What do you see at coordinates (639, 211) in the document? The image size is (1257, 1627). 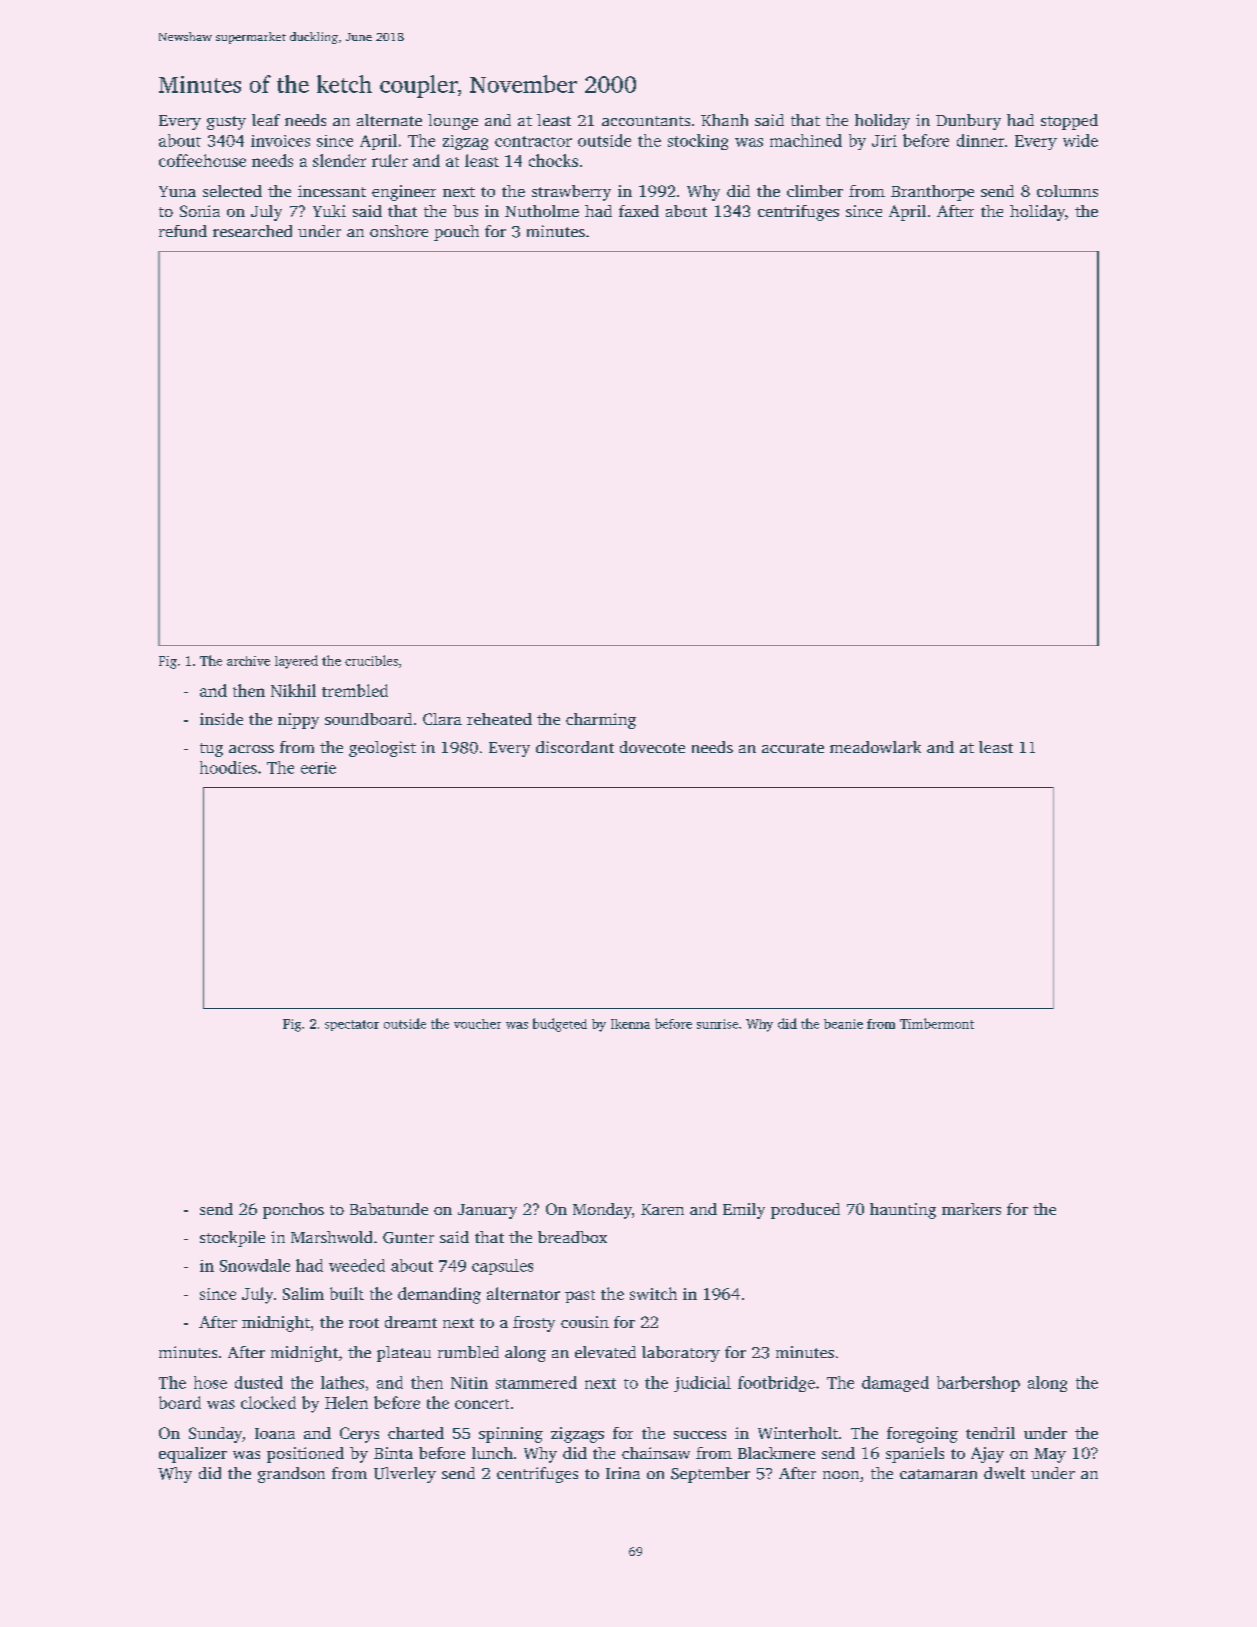 I see `faxed` at bounding box center [639, 211].
